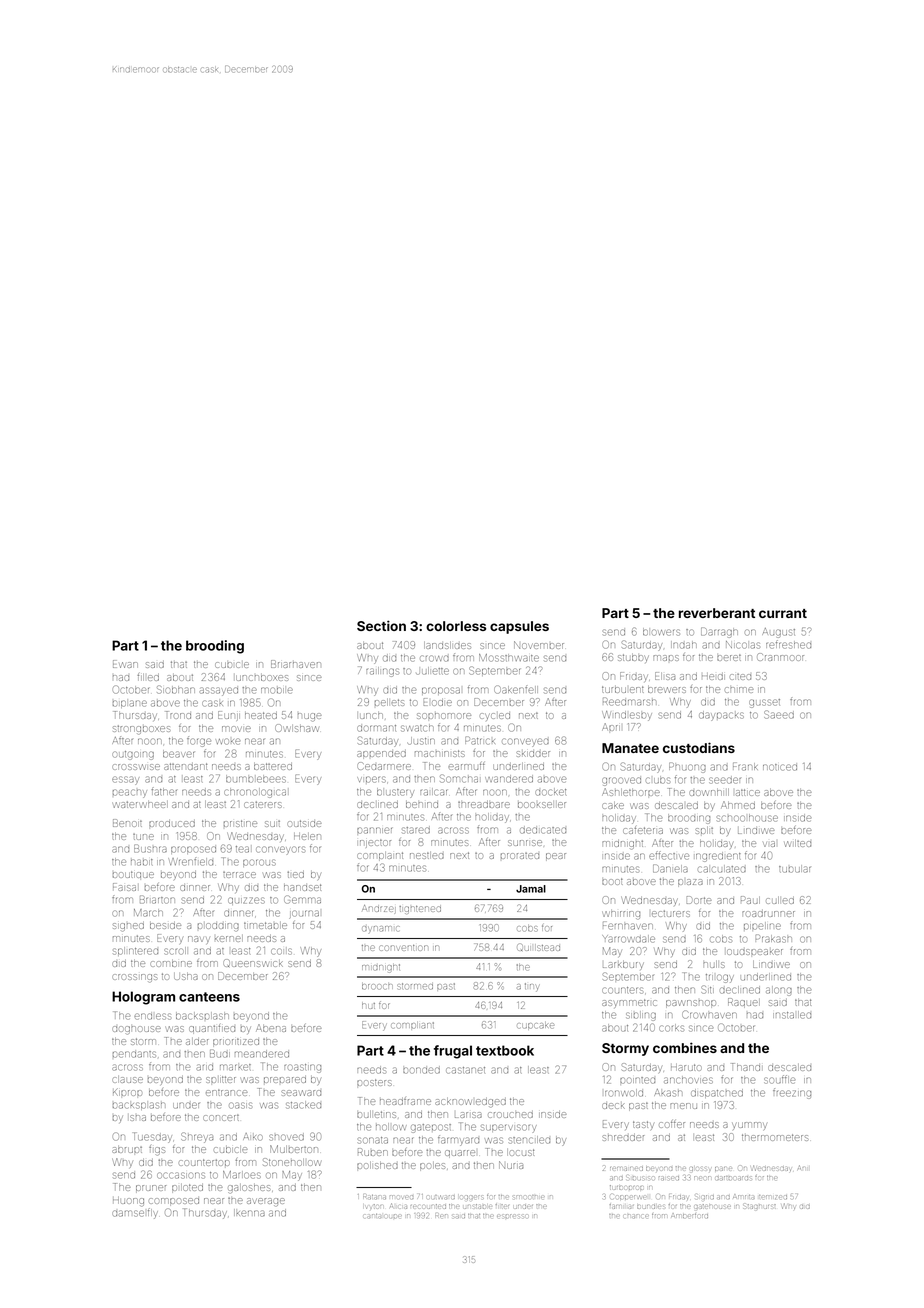 This image has width=924, height=1308. Describe the element at coordinates (637, 1080) in the image. I see `pointed` at that location.
